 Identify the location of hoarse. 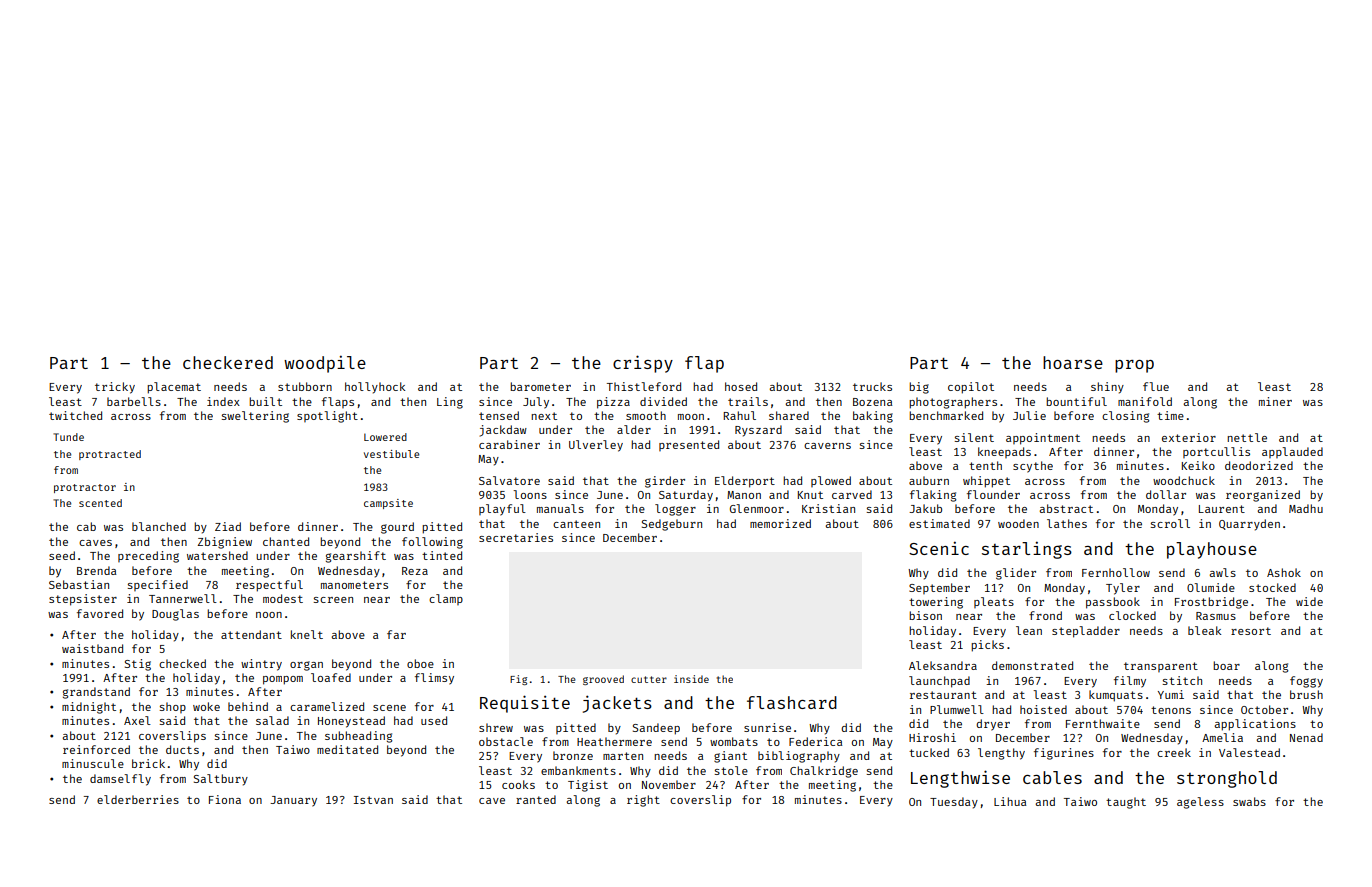
(1073, 362).
